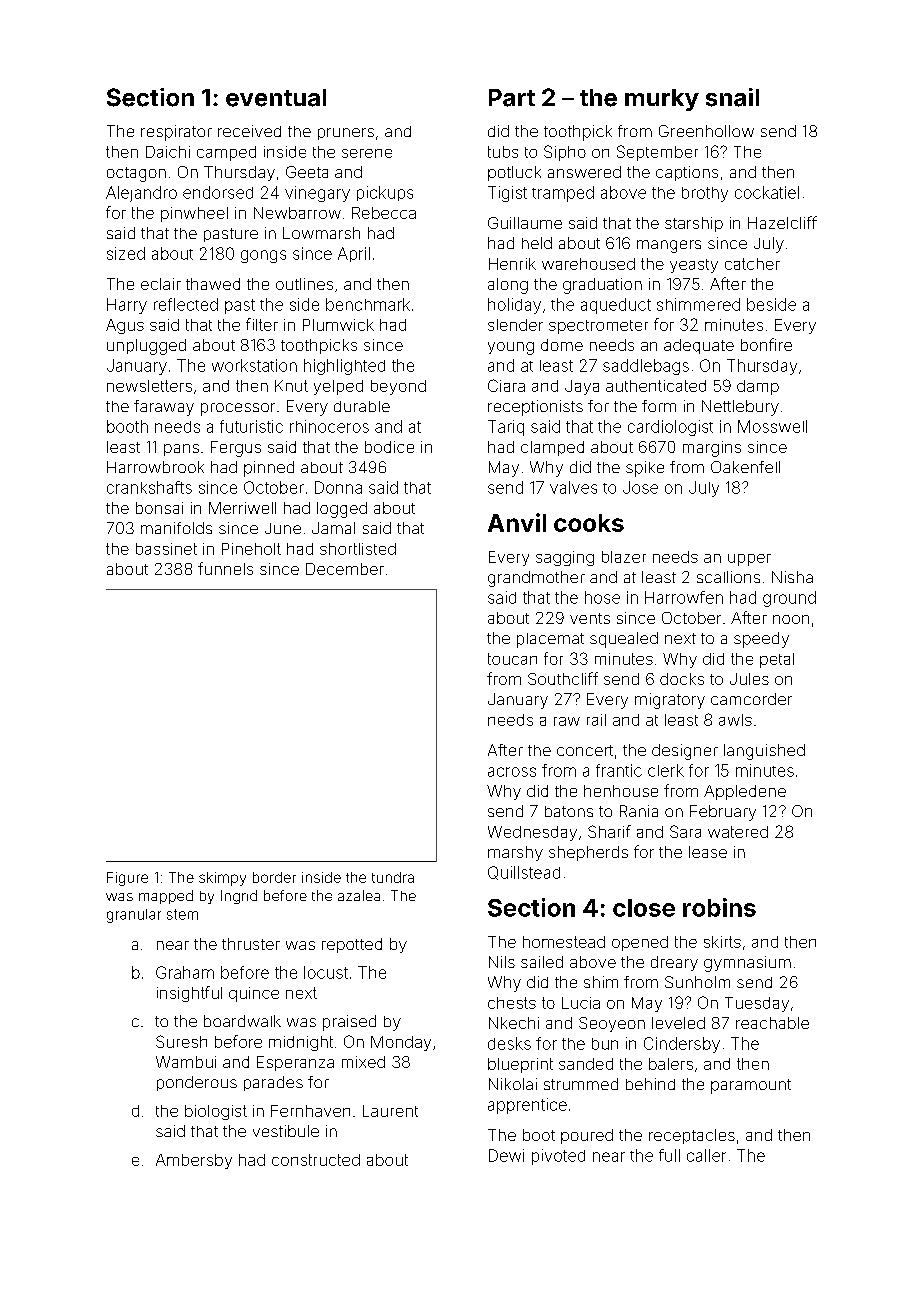  I want to click on yeasty, so click(694, 266).
